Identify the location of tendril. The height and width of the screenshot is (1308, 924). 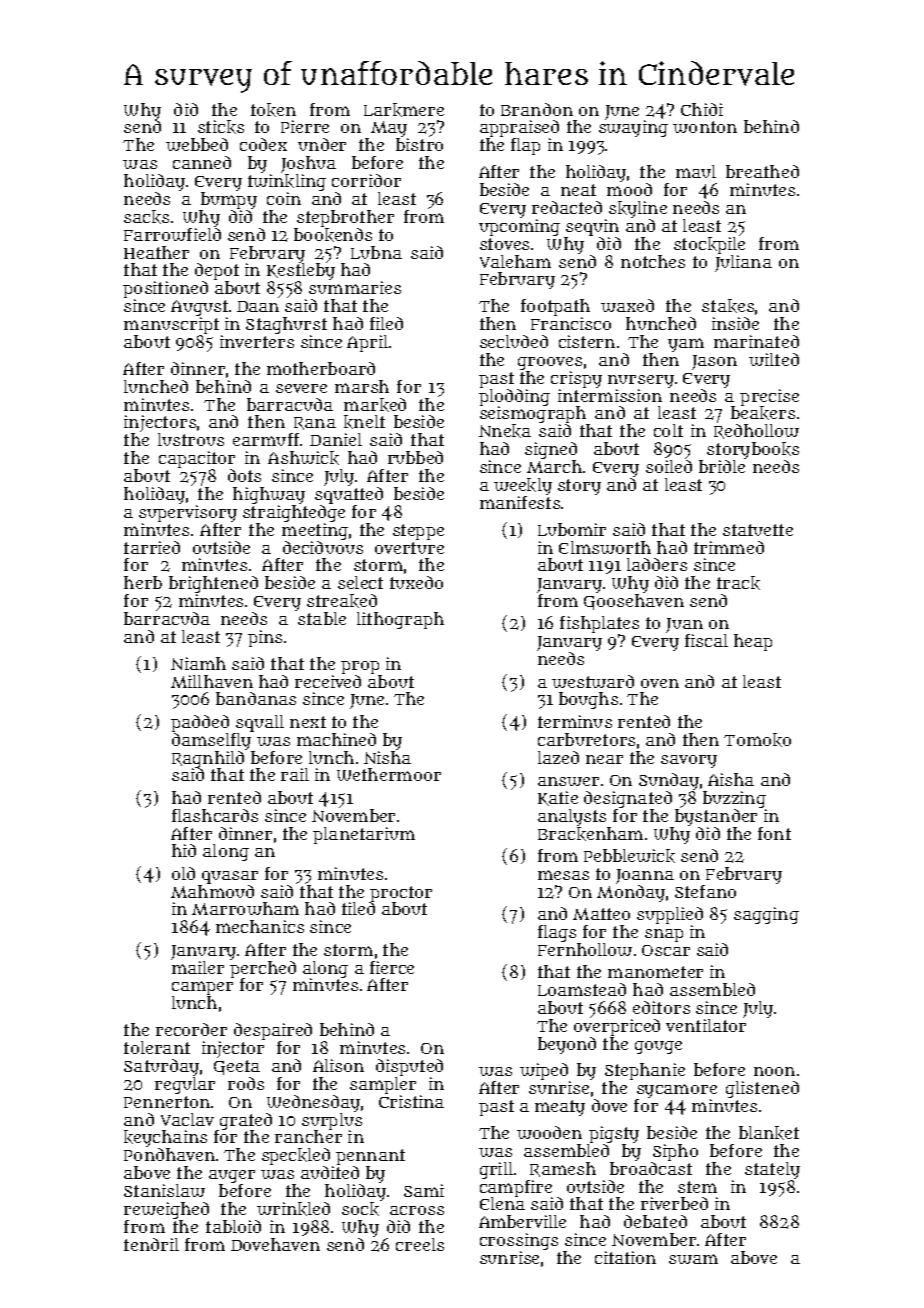
(151, 1244).
